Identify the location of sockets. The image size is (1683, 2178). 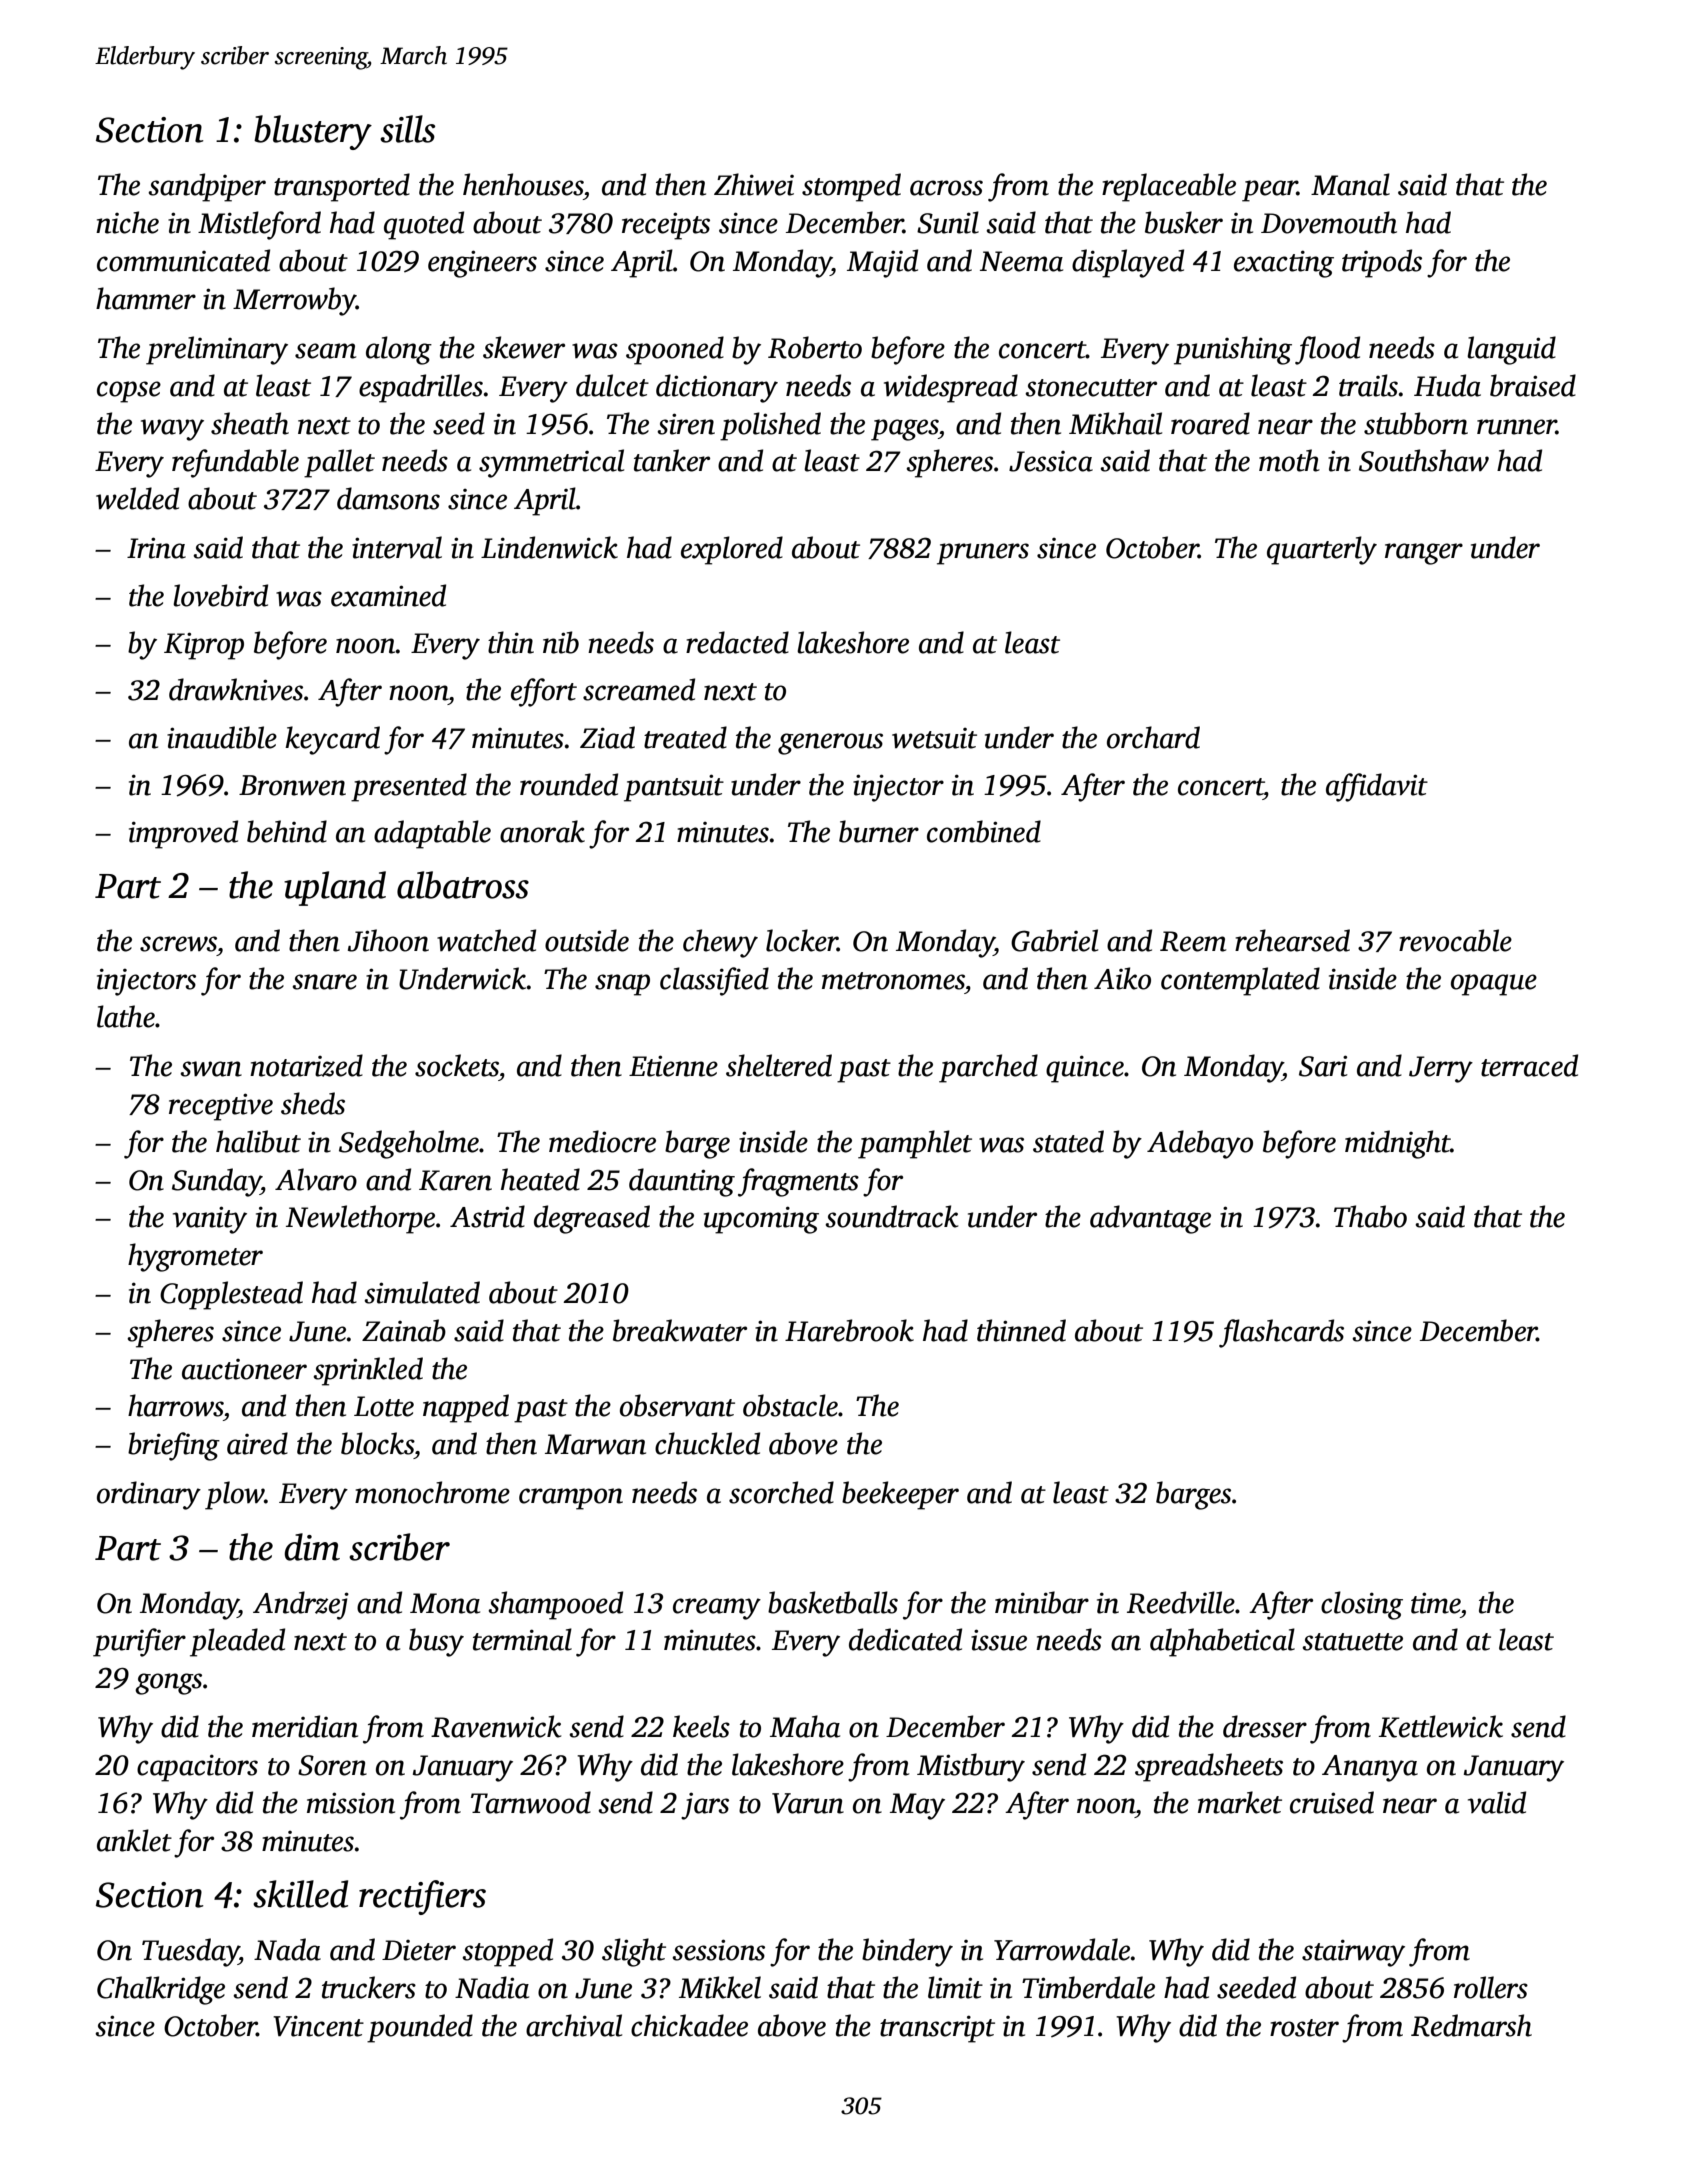
(457, 1065).
